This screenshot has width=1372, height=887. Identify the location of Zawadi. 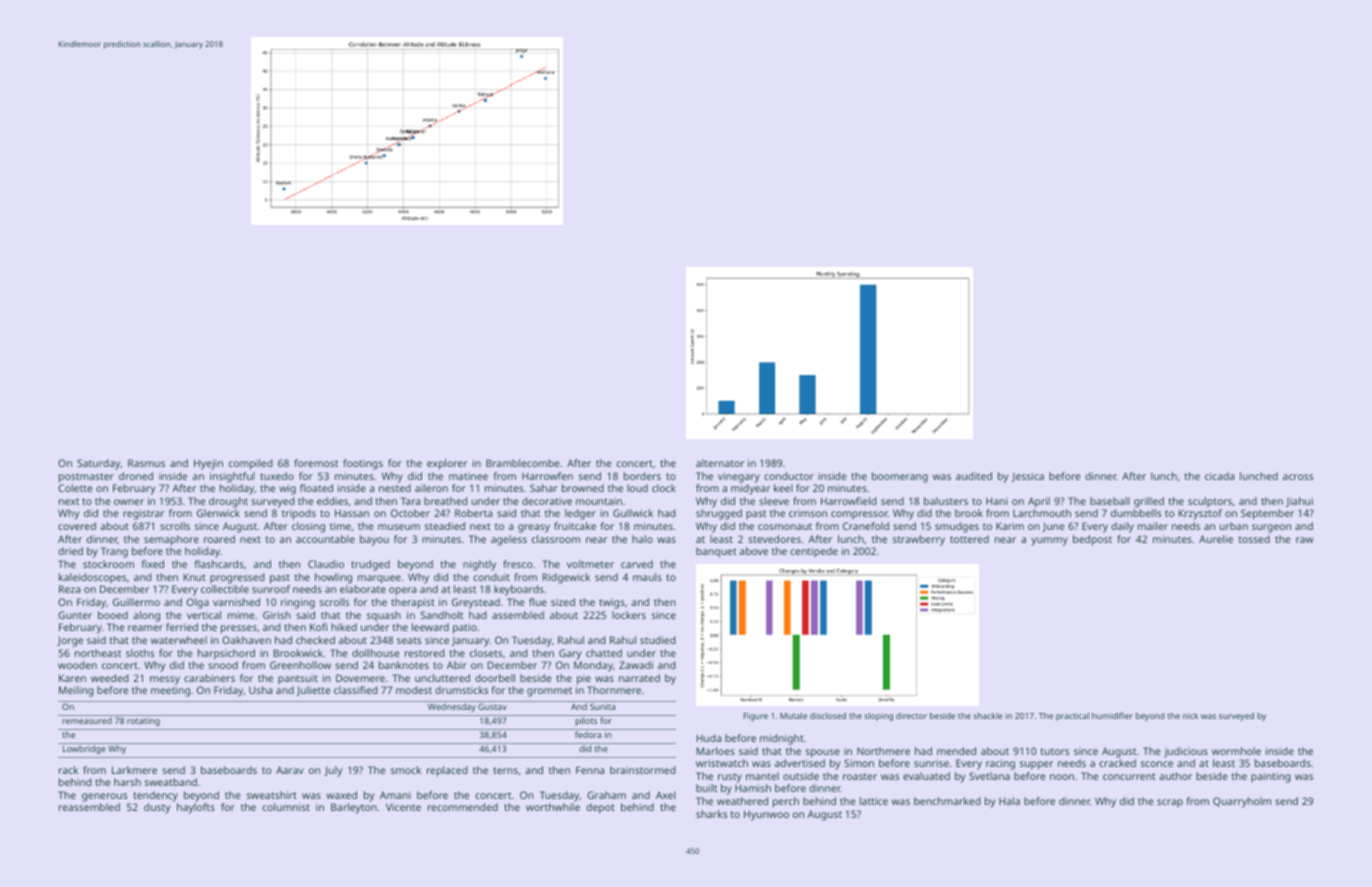
(636, 665).
